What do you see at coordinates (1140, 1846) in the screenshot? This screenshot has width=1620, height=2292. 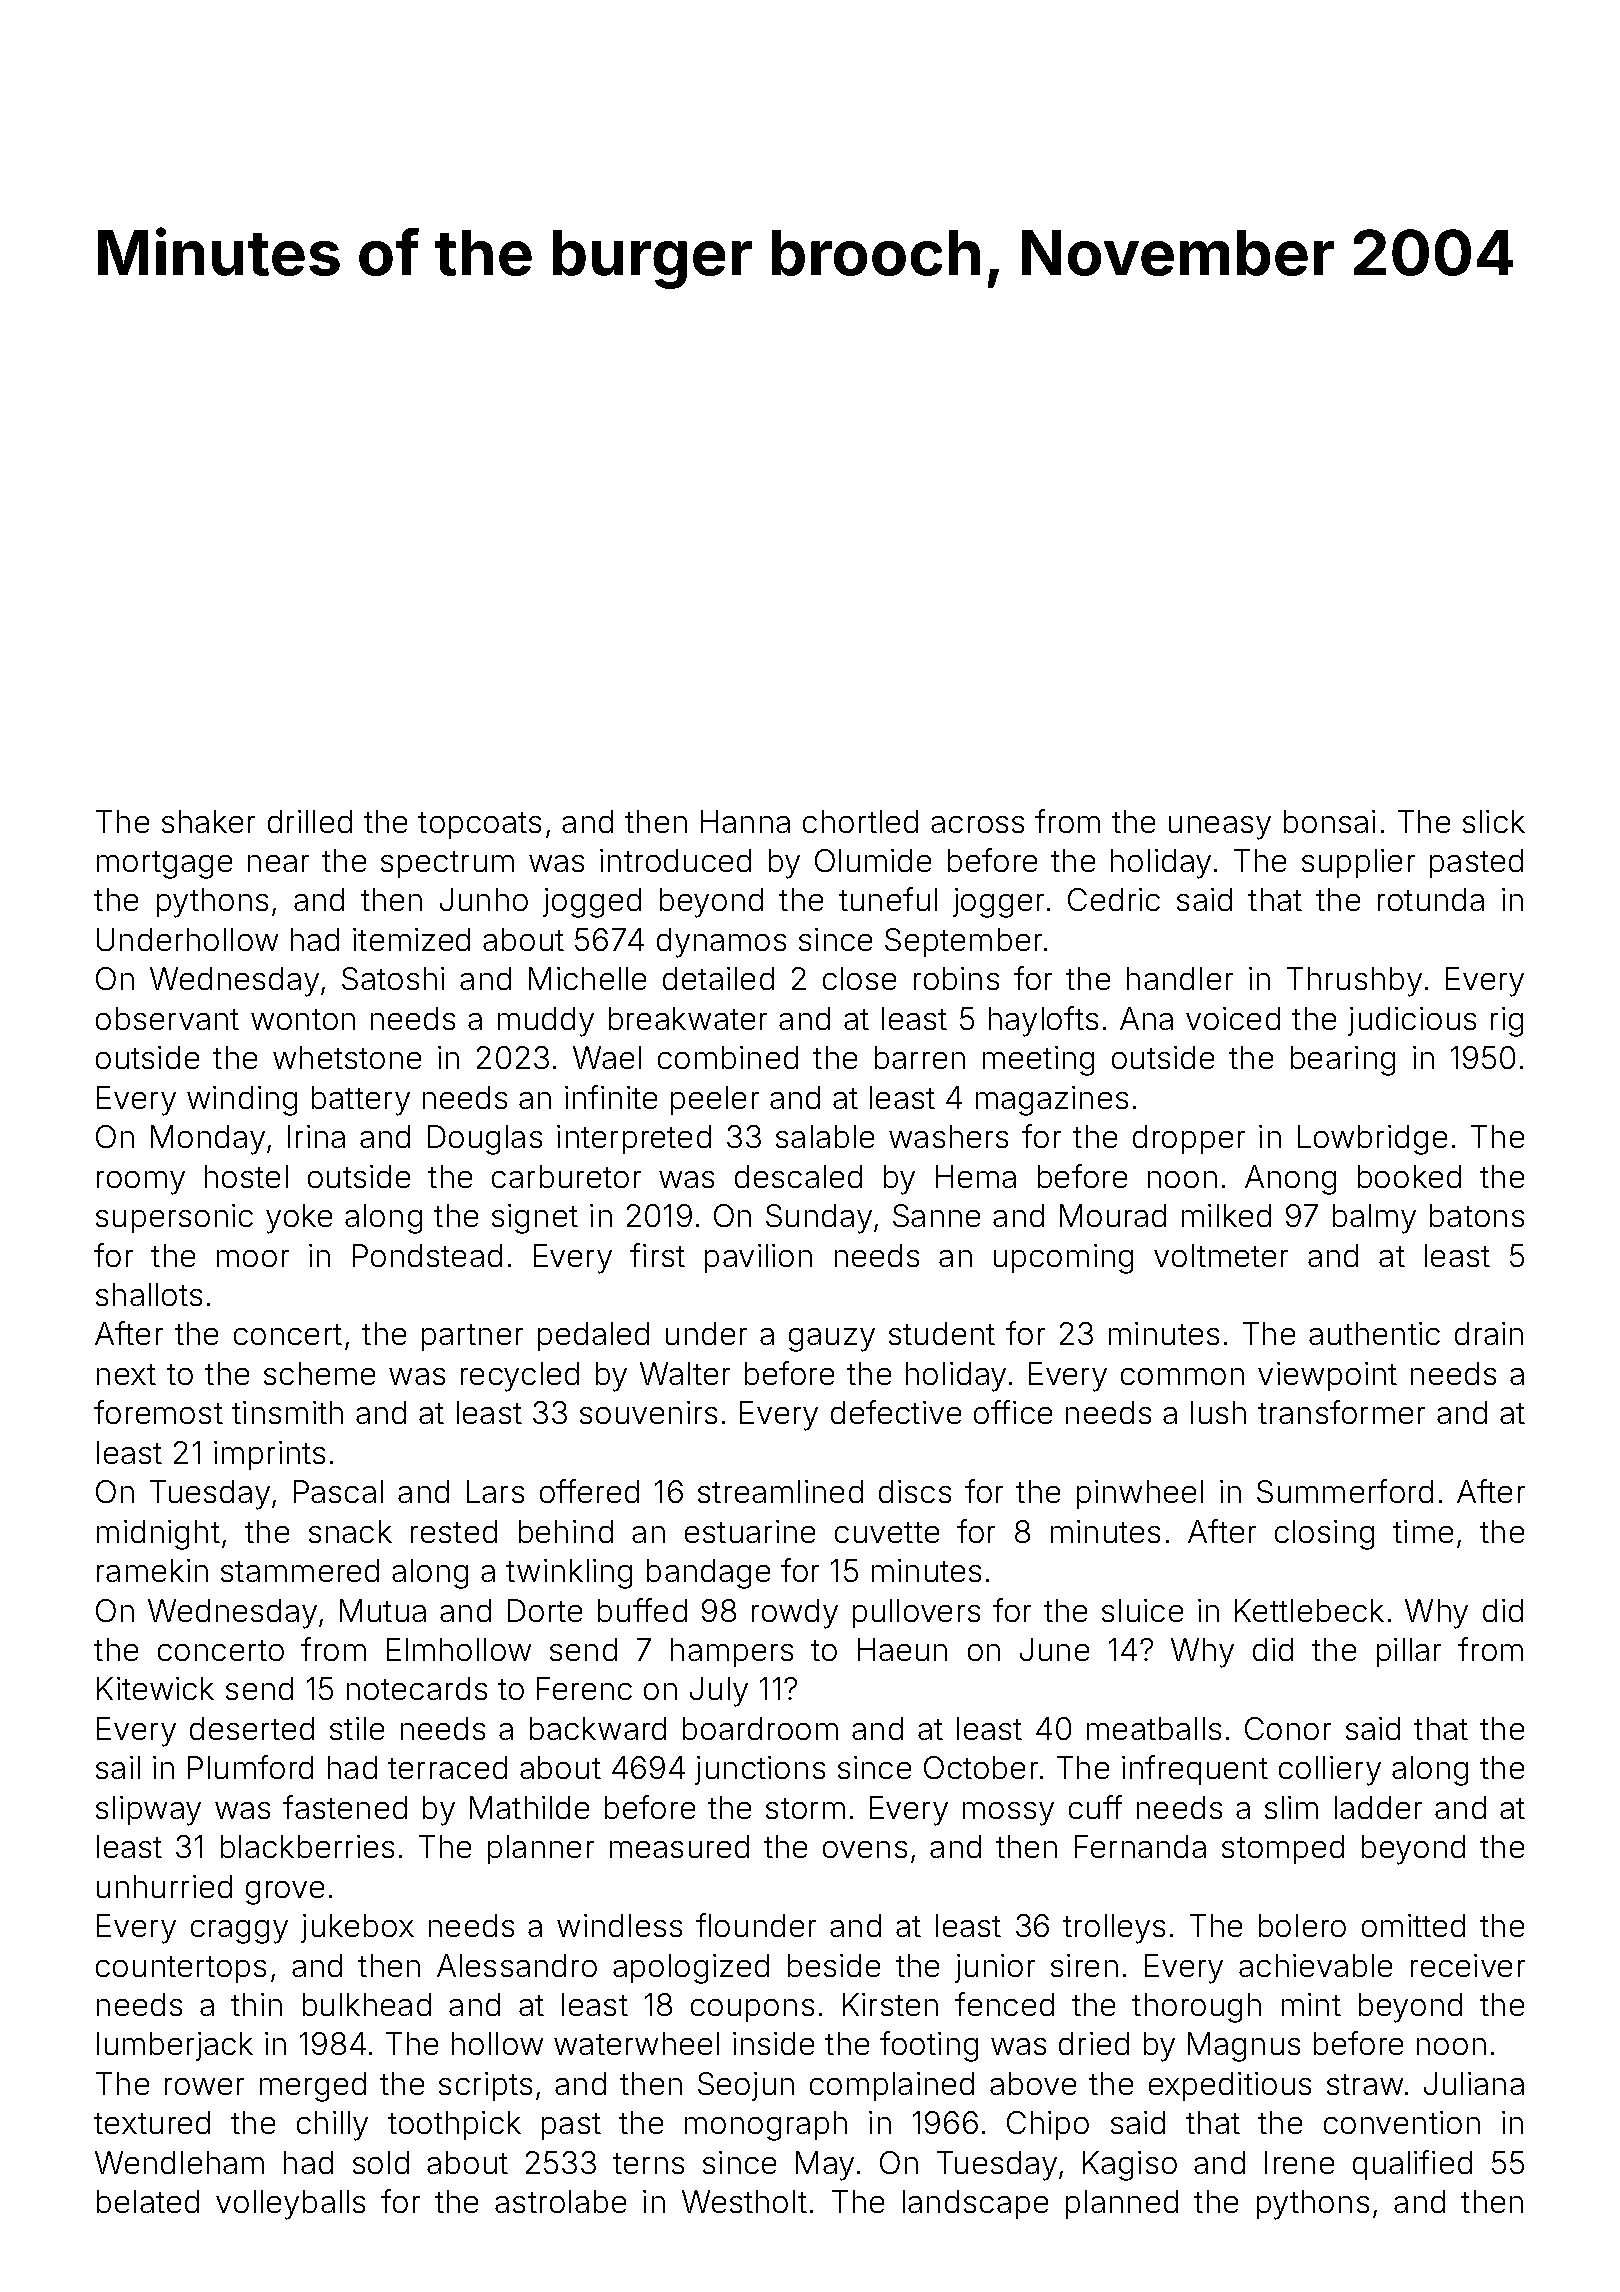 I see `Fernanda` at bounding box center [1140, 1846].
